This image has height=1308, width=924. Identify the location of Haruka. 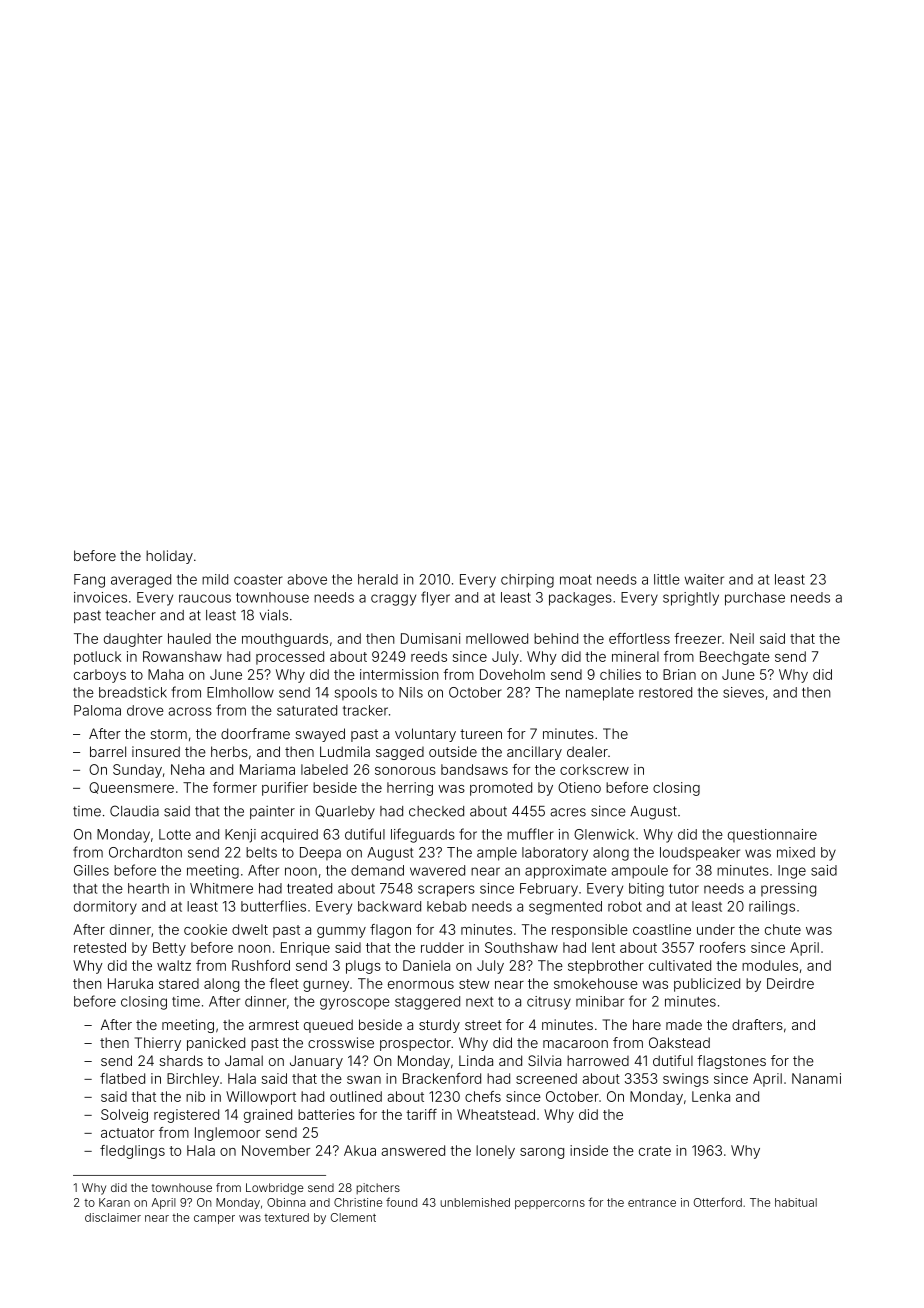
(130, 983).
